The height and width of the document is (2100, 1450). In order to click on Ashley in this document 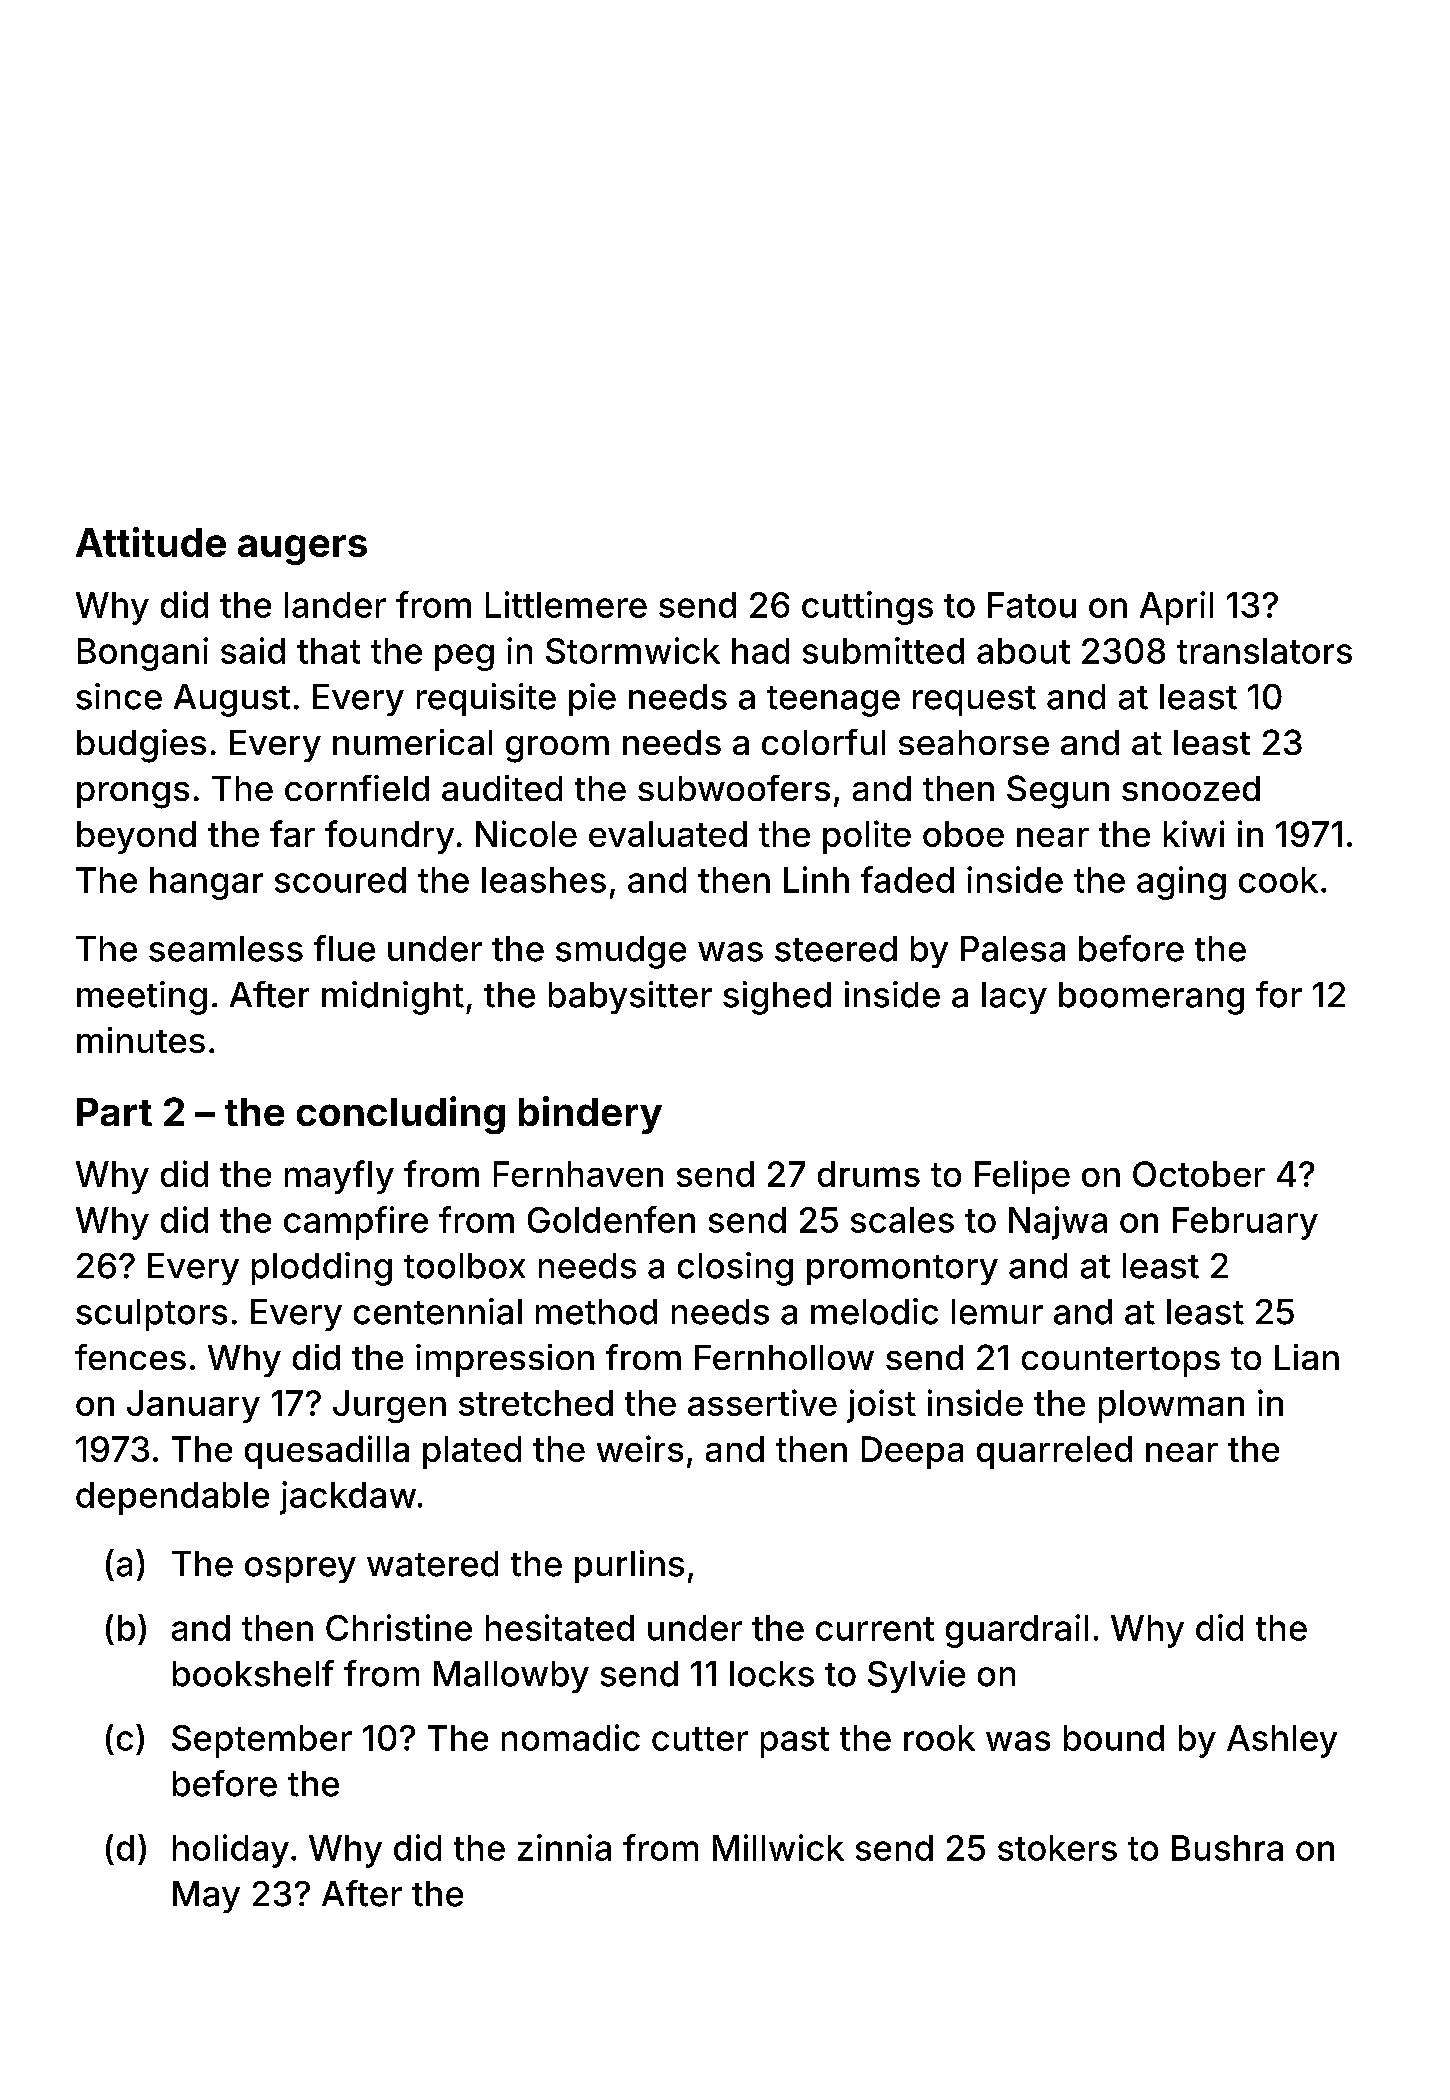, I will do `click(1282, 1741)`.
